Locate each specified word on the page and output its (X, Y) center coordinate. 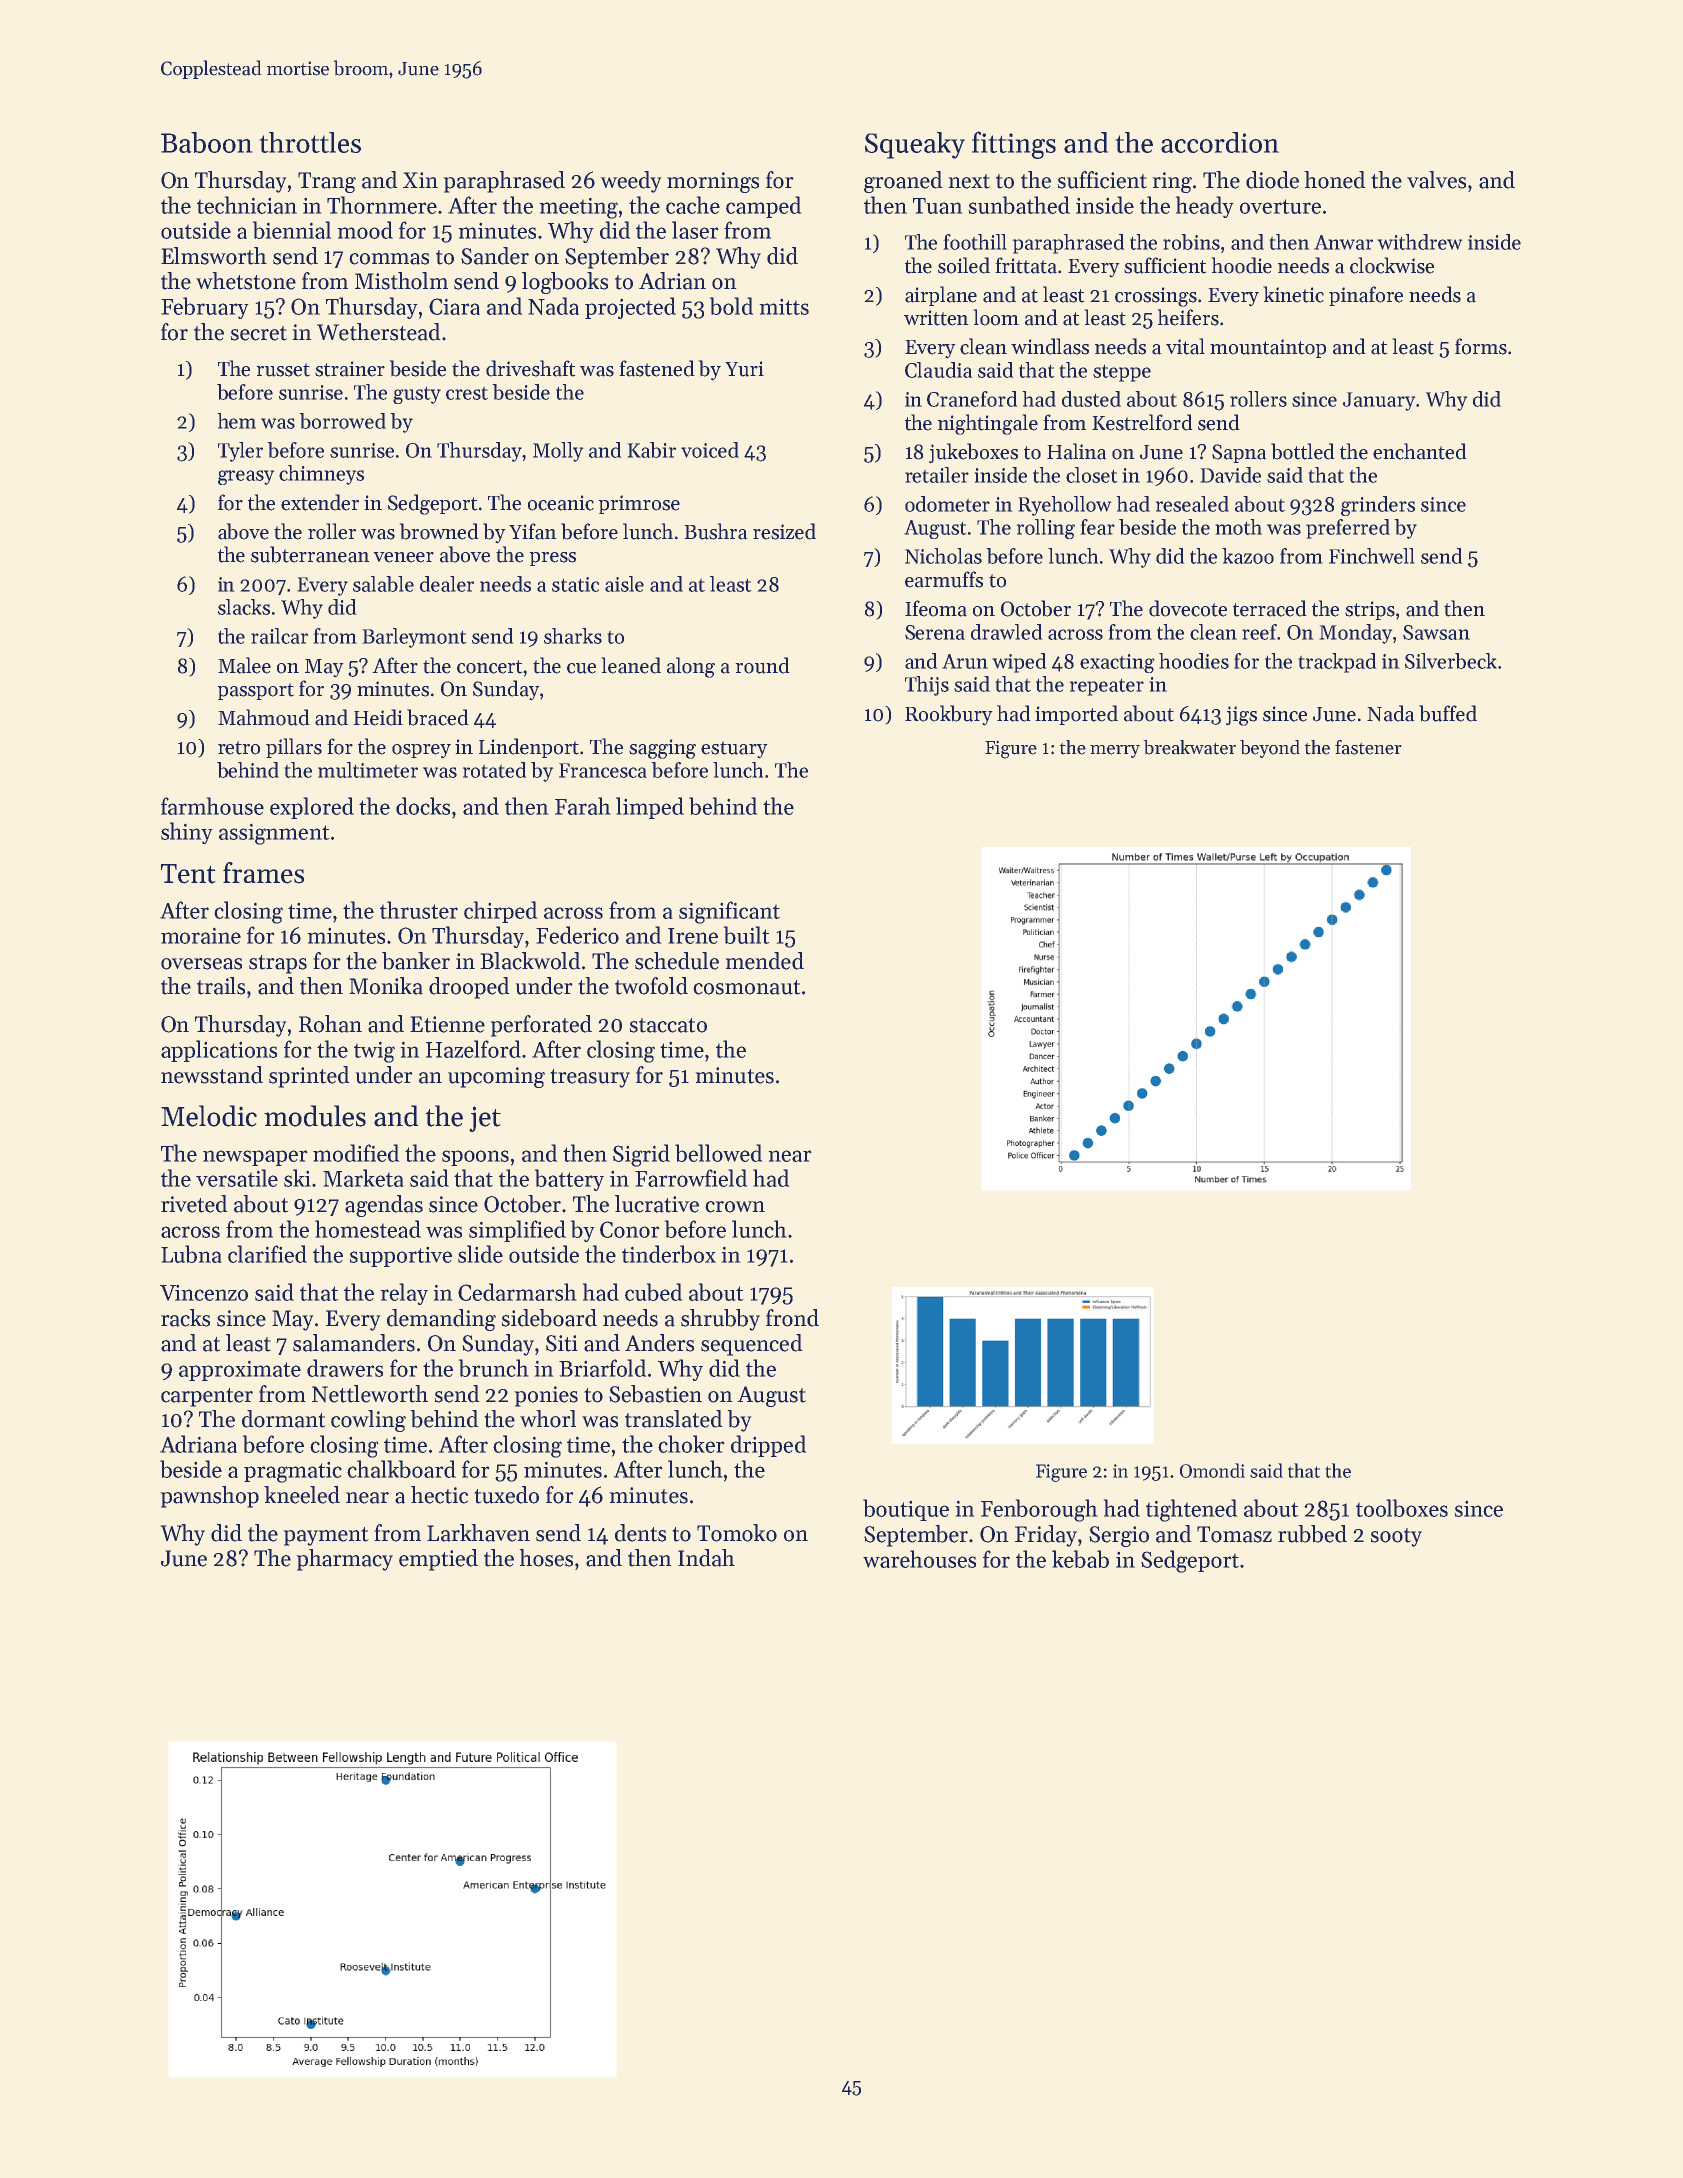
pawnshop (209, 1497)
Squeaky (915, 145)
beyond (1270, 749)
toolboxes (1402, 1508)
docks (423, 806)
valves (1436, 180)
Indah (706, 1558)
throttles (310, 142)
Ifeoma (936, 608)
